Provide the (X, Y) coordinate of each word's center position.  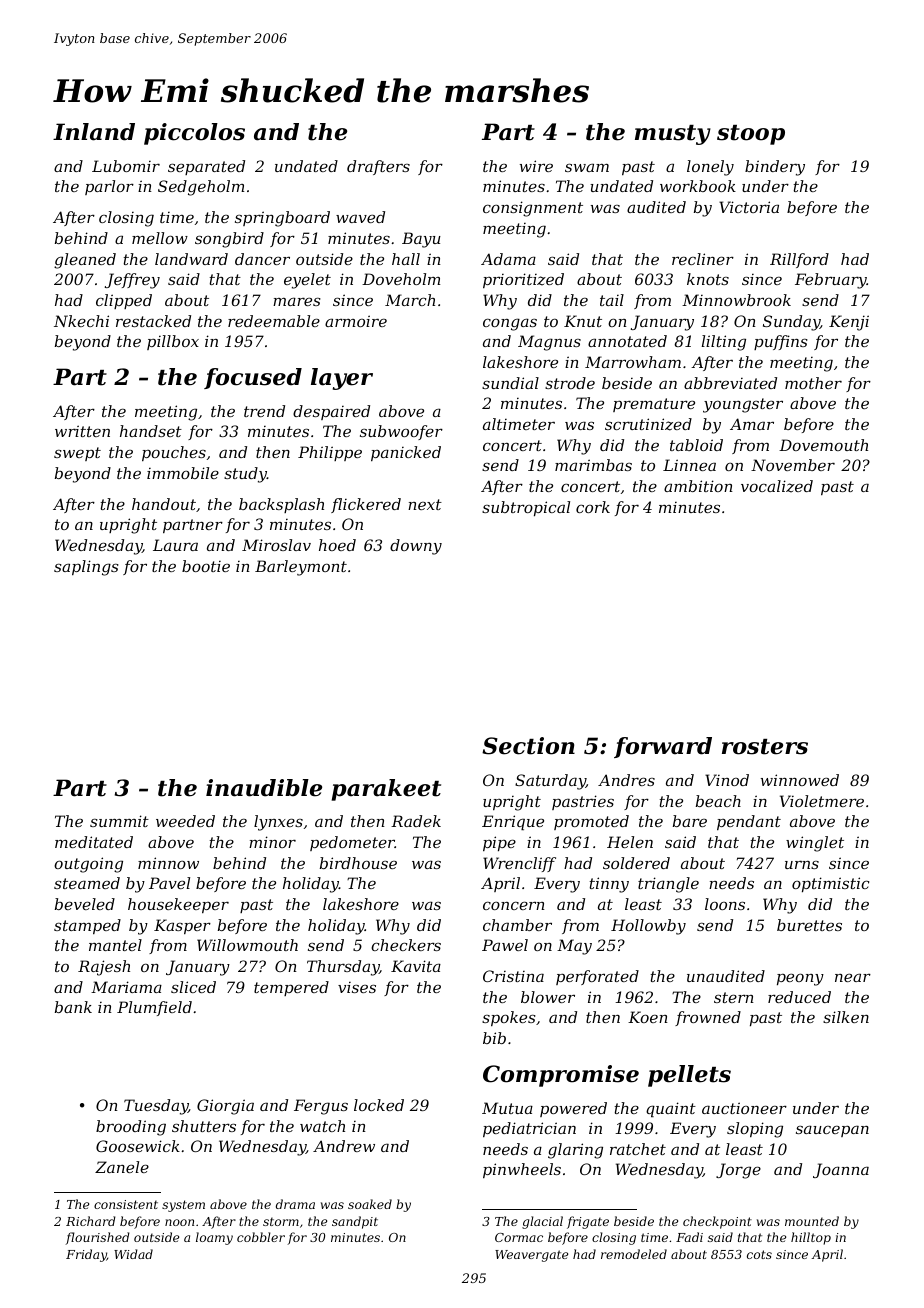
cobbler (261, 1237)
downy (416, 547)
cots (759, 1254)
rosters (765, 747)
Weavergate (531, 1256)
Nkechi (81, 321)
